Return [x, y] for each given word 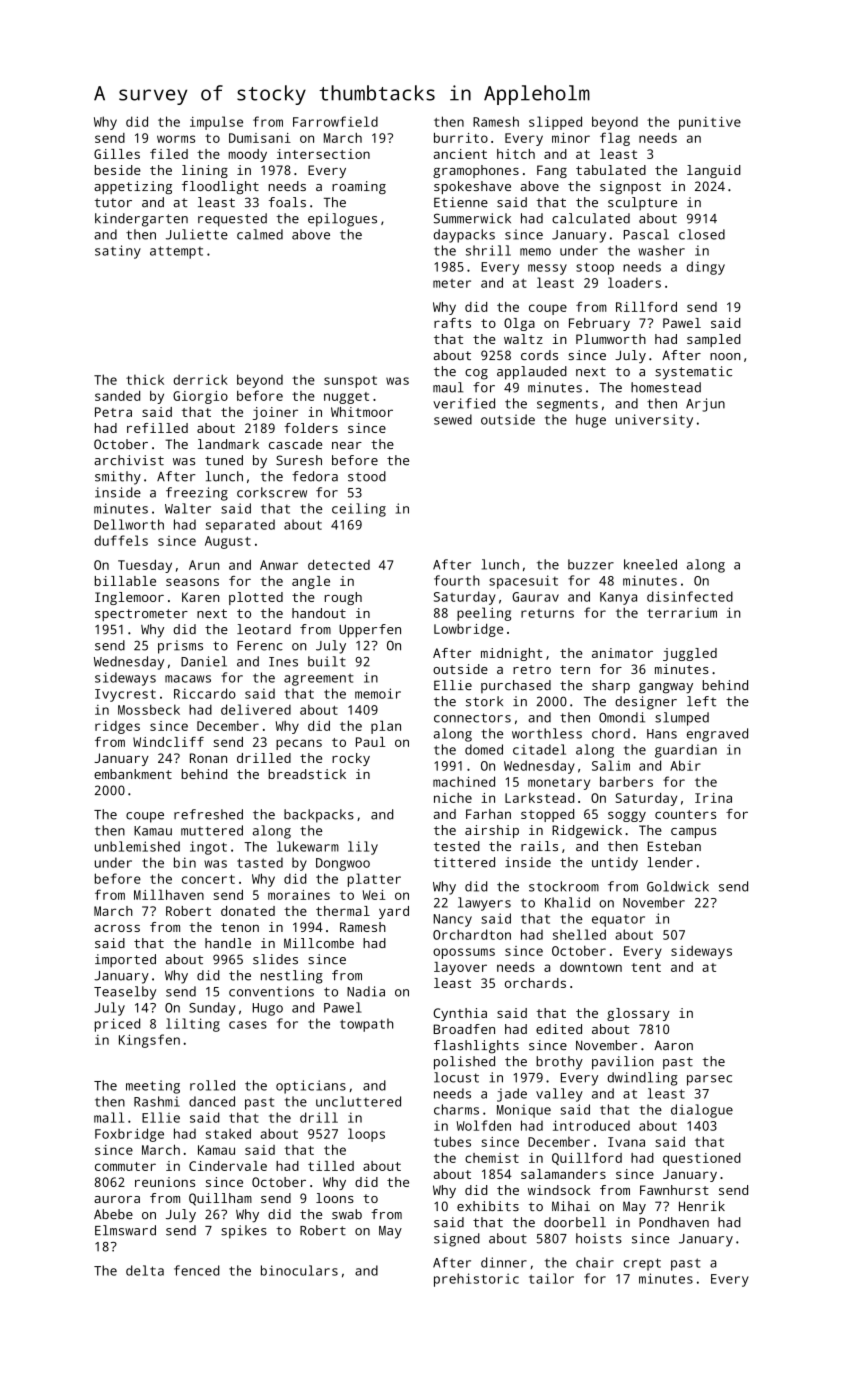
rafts [452, 323]
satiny [118, 252]
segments [567, 405]
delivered [256, 709]
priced [117, 1025]
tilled [331, 1166]
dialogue [702, 1111]
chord [611, 733]
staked [228, 1133]
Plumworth [611, 339]
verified [464, 403]
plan [386, 727]
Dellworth [129, 524]
